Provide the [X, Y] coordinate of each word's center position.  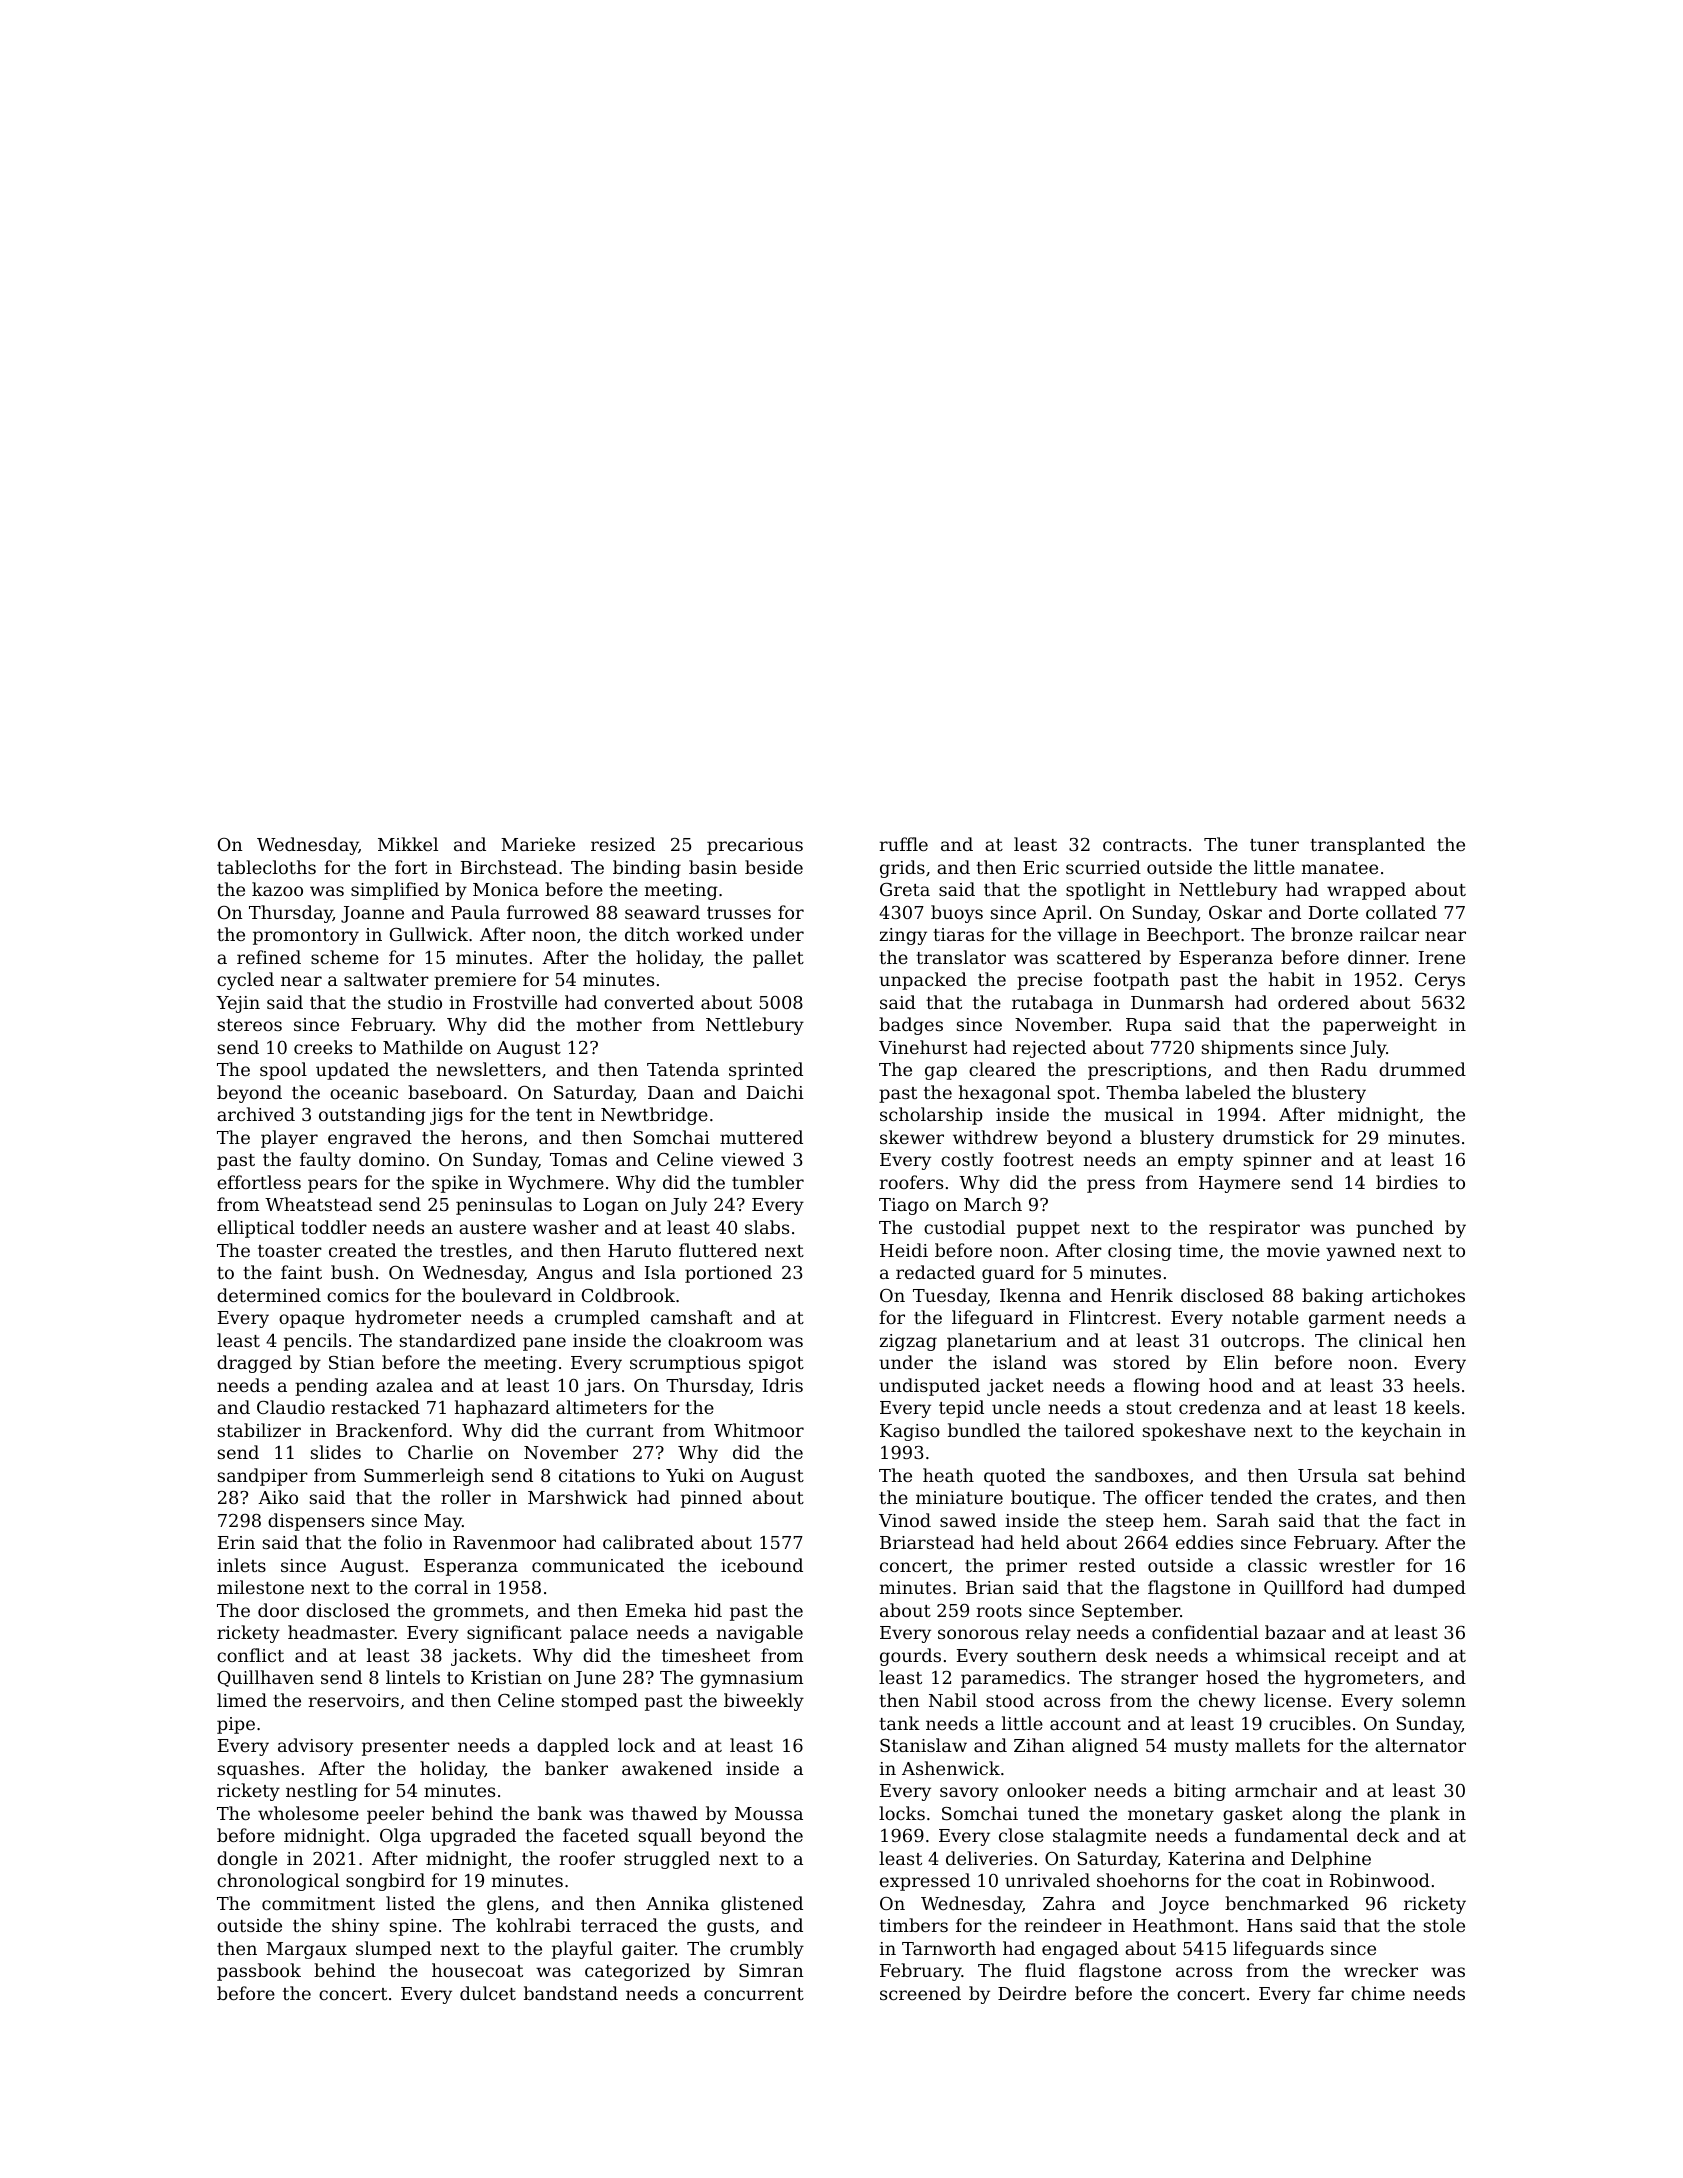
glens [510, 1905]
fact [1423, 1520]
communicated [598, 1565]
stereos [250, 1025]
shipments [1247, 1049]
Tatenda [683, 1069]
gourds [910, 1657]
